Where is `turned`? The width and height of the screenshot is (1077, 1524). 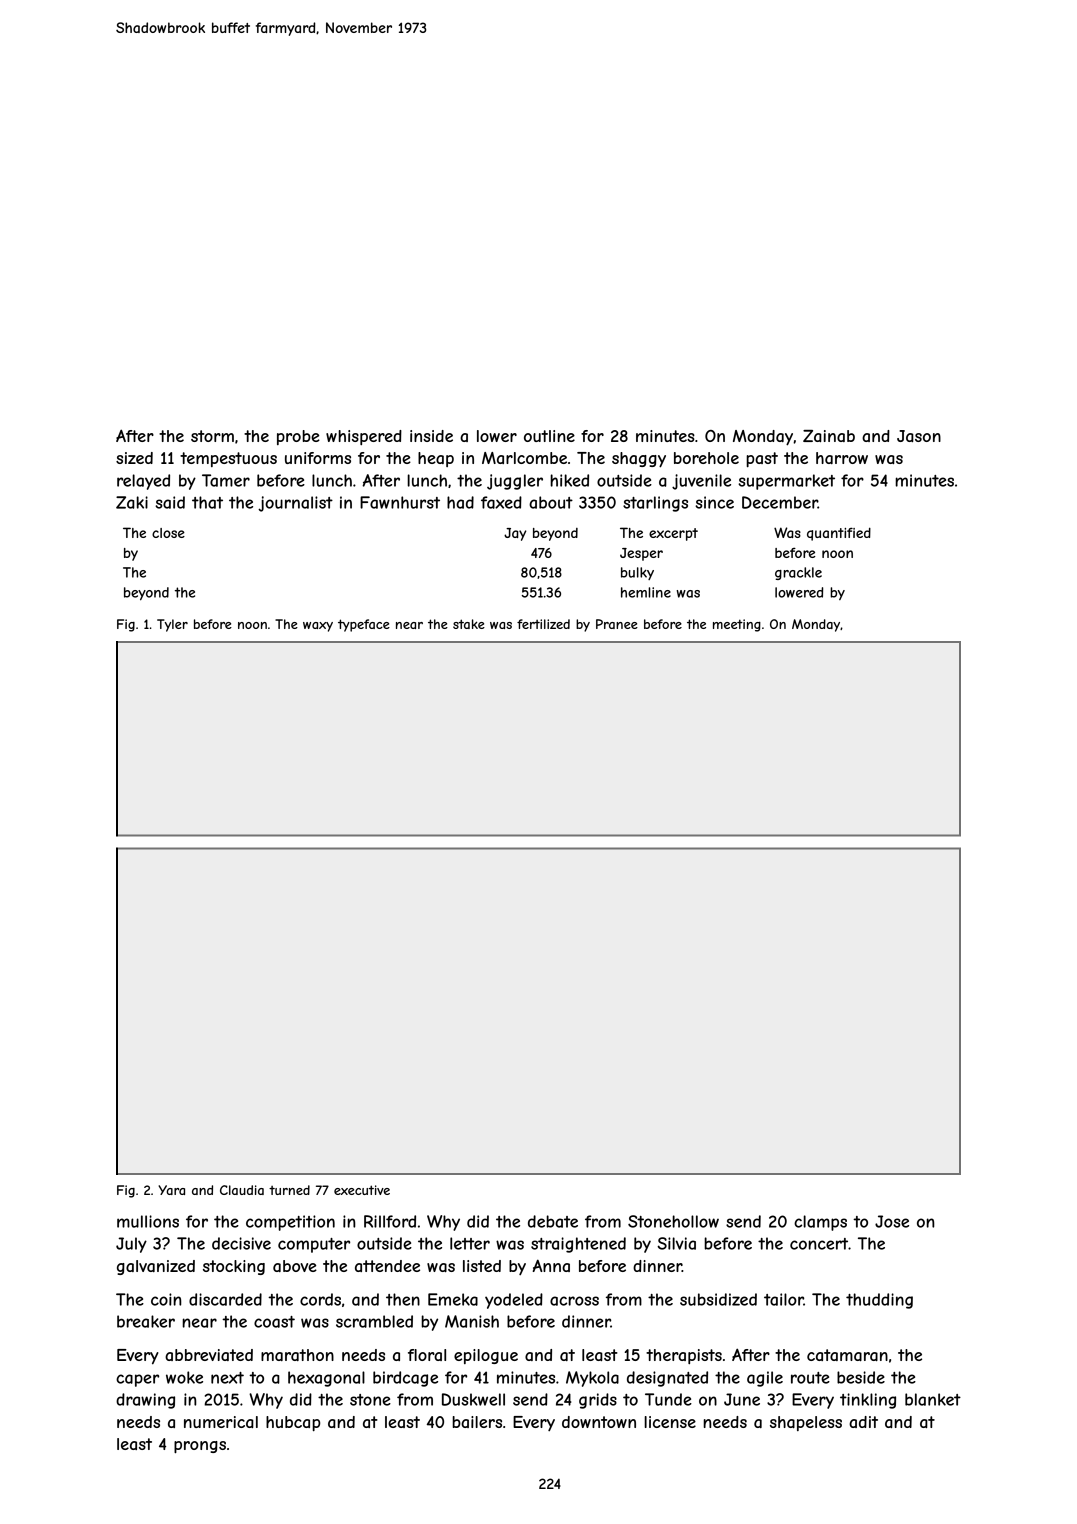
turned is located at coordinates (289, 1190).
